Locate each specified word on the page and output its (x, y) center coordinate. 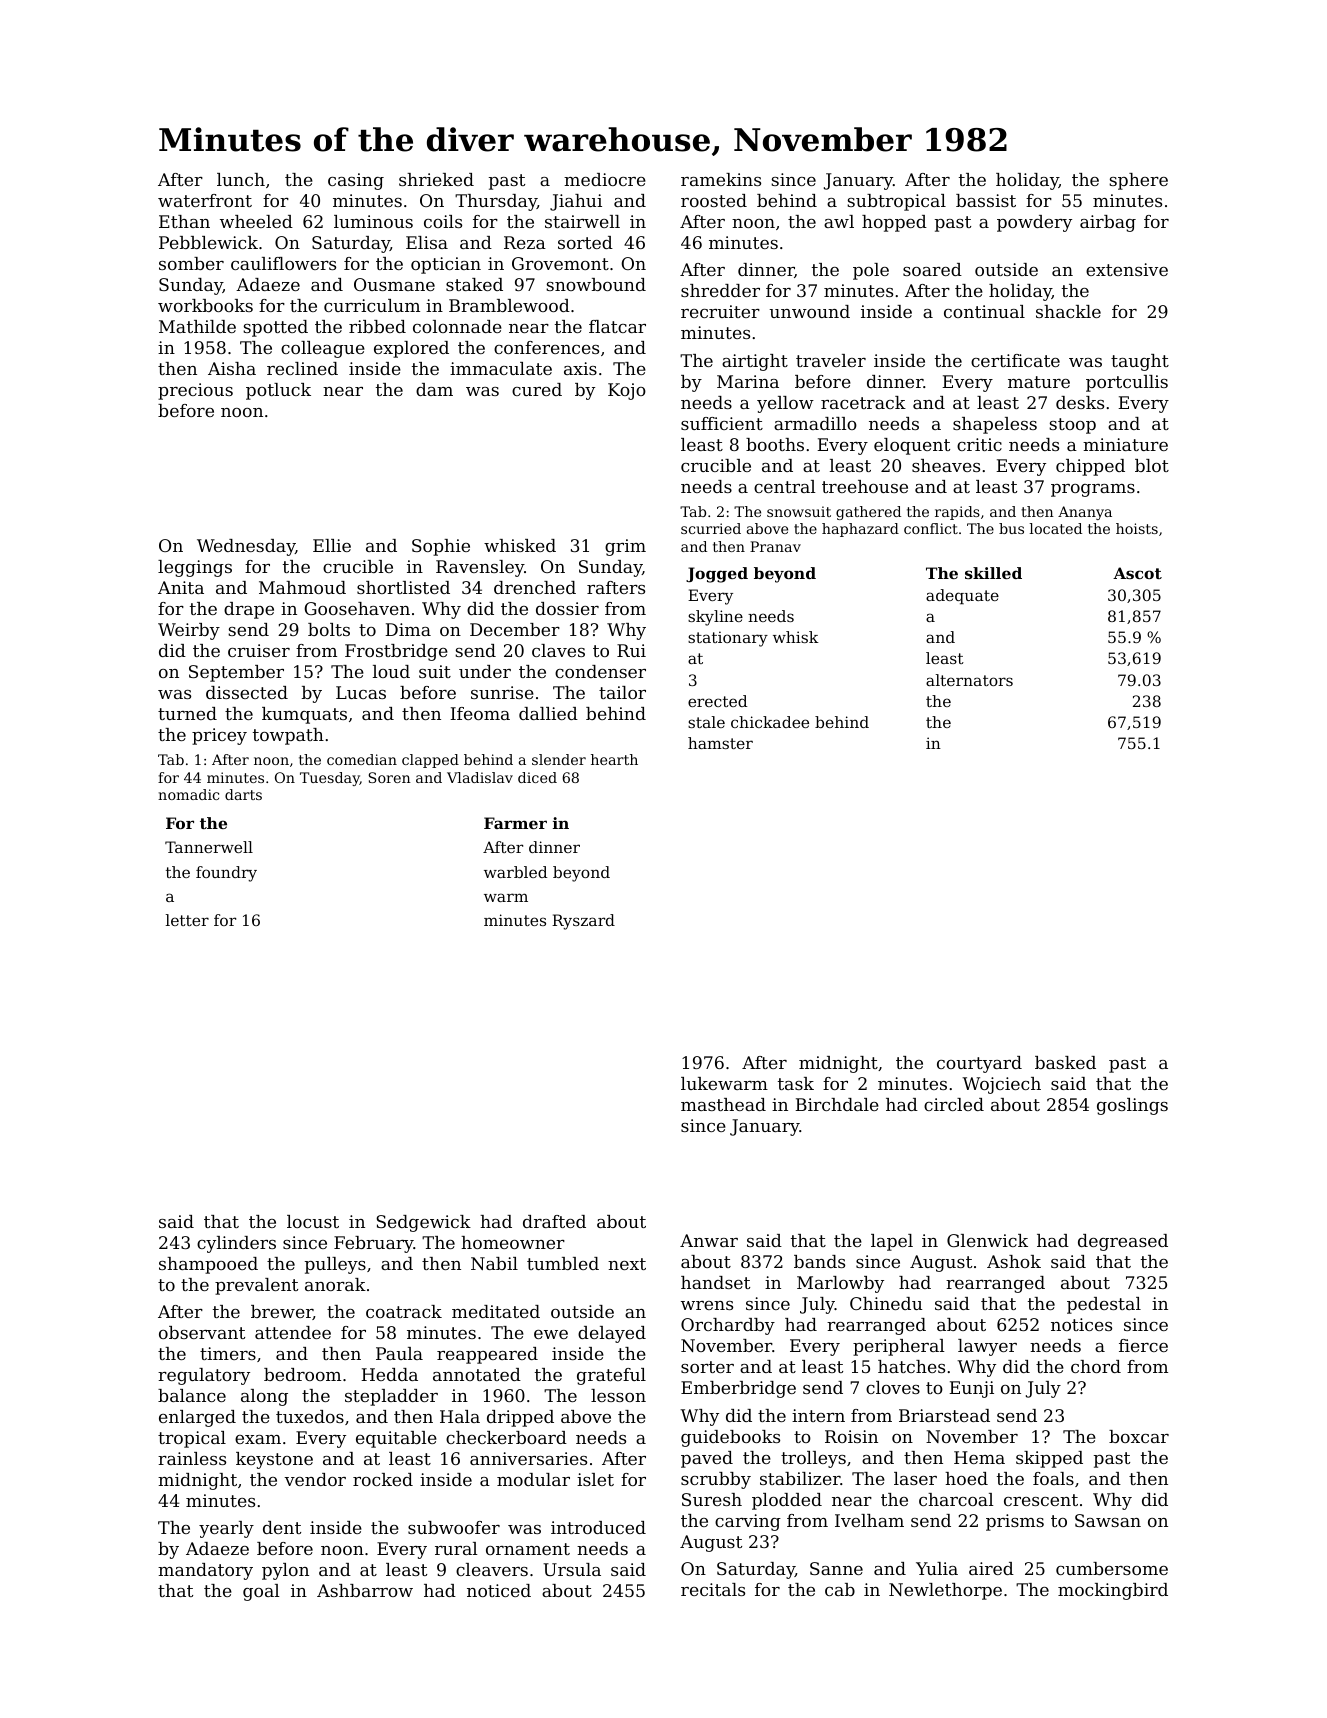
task (796, 1083)
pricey (219, 736)
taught (1140, 362)
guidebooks (730, 1438)
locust (313, 1221)
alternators (969, 680)
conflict (931, 528)
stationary (728, 639)
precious (195, 391)
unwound (809, 311)
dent (282, 1527)
